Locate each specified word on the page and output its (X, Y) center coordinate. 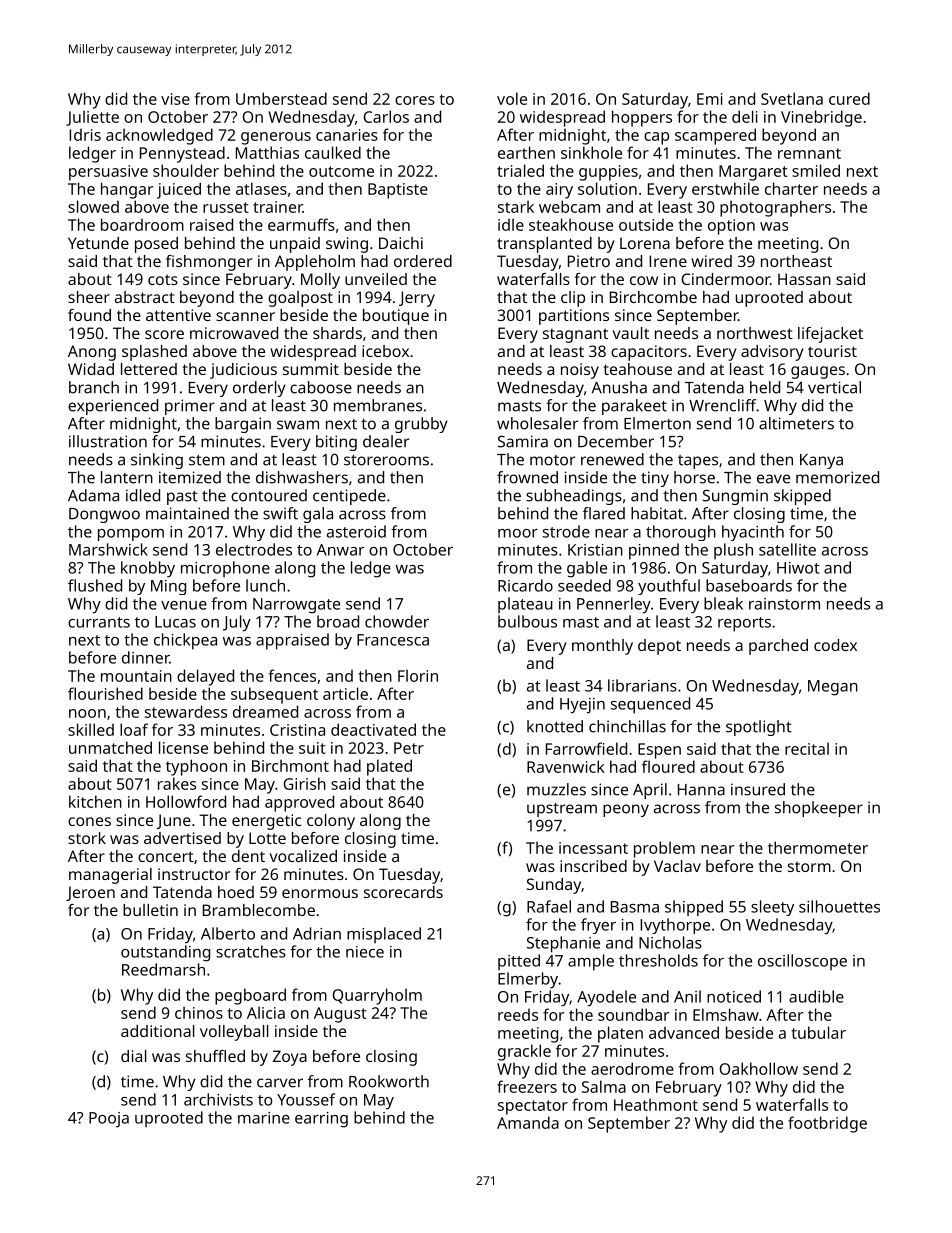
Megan (833, 688)
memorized (837, 477)
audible (816, 996)
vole (512, 98)
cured (849, 98)
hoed (236, 892)
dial (134, 1056)
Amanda (528, 1122)
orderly (259, 389)
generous (276, 138)
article (345, 693)
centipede (349, 497)
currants (99, 622)
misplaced (384, 935)
